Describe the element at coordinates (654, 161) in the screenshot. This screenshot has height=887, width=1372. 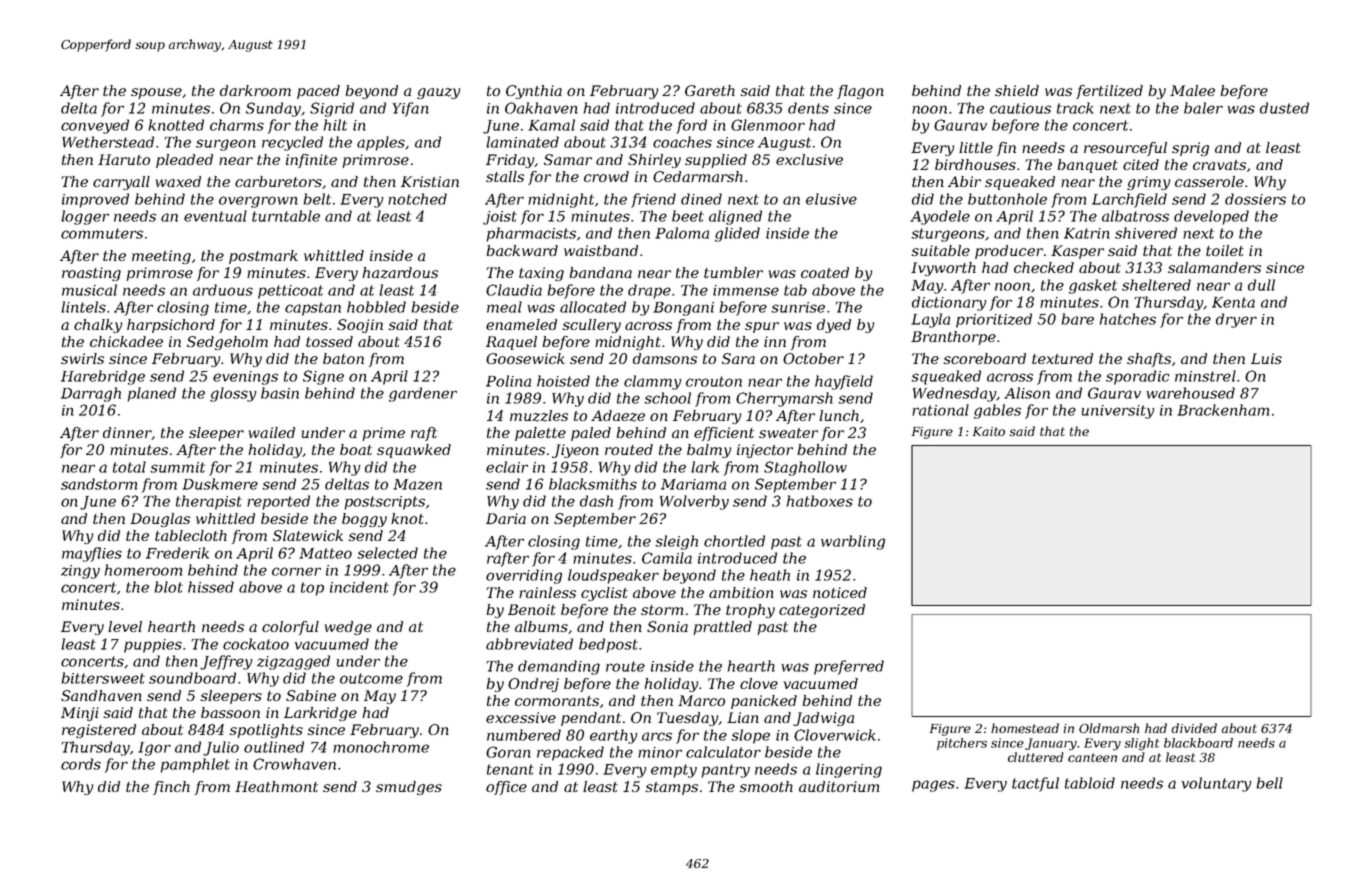
I see `Shirley` at that location.
